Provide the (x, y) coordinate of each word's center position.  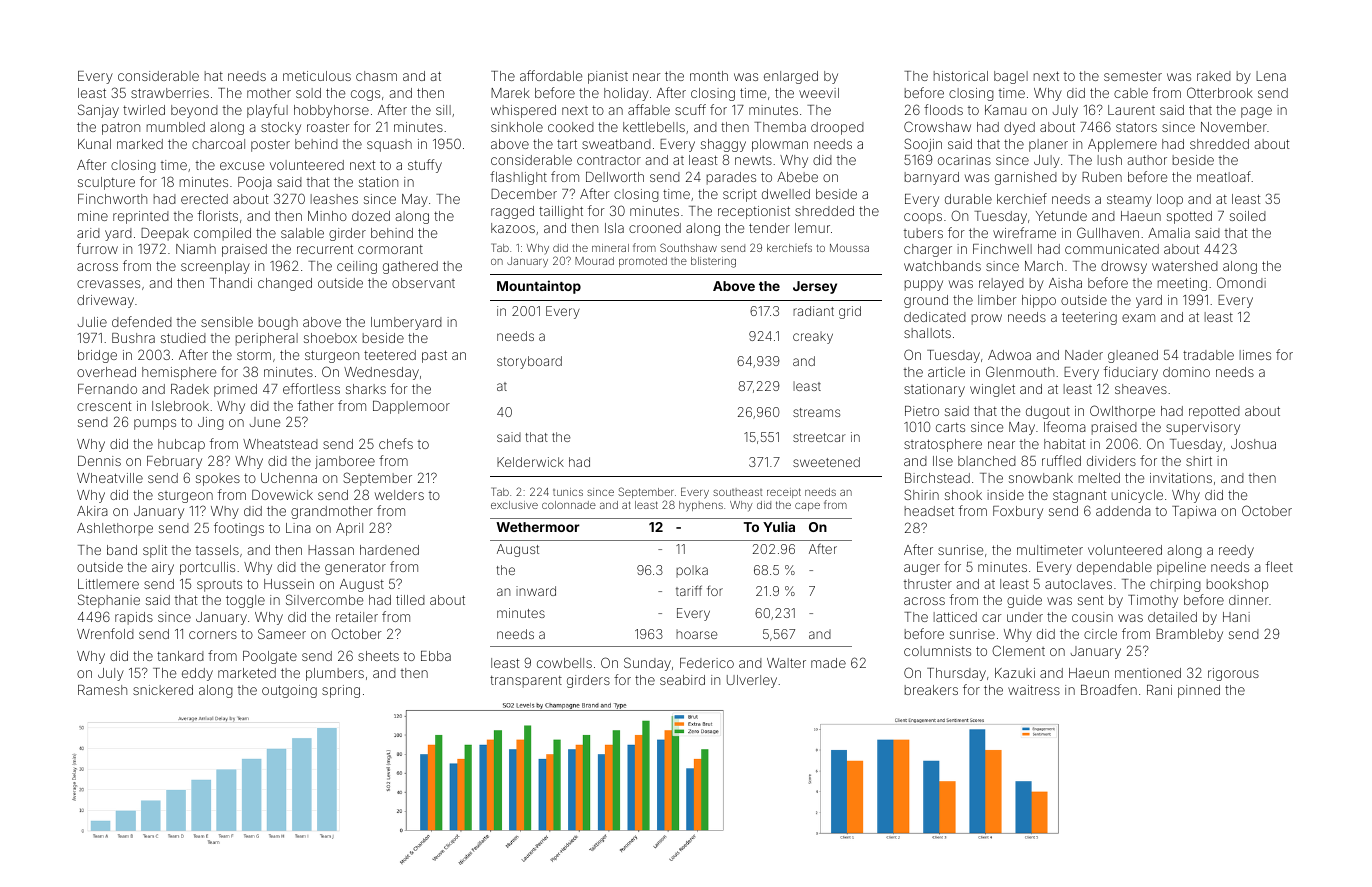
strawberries (170, 93)
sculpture (106, 183)
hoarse (697, 634)
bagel (1011, 77)
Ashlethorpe (115, 529)
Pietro (922, 411)
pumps (155, 424)
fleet (1279, 566)
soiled (1248, 216)
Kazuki (1015, 673)
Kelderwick (530, 462)
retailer (357, 617)
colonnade (569, 505)
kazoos (513, 228)
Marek (510, 93)
